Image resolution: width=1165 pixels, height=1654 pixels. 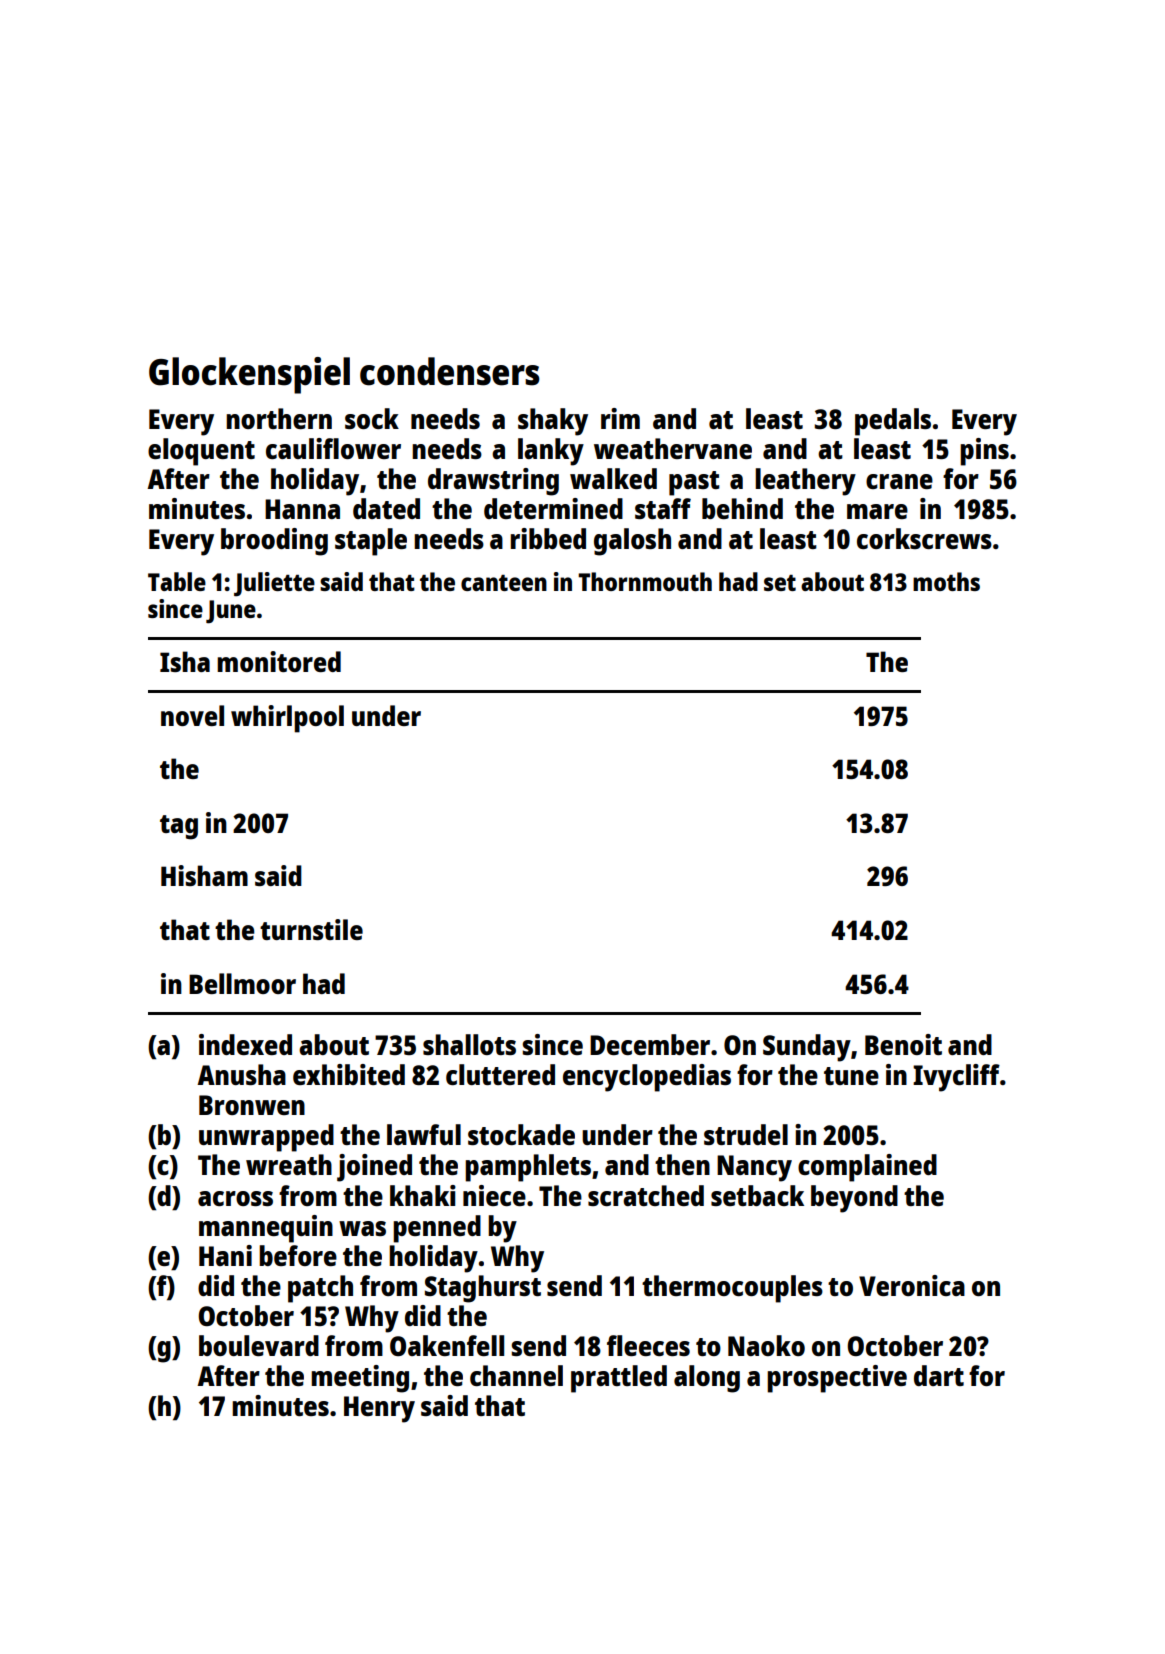 I want to click on Glockenspiel, so click(x=249, y=375).
